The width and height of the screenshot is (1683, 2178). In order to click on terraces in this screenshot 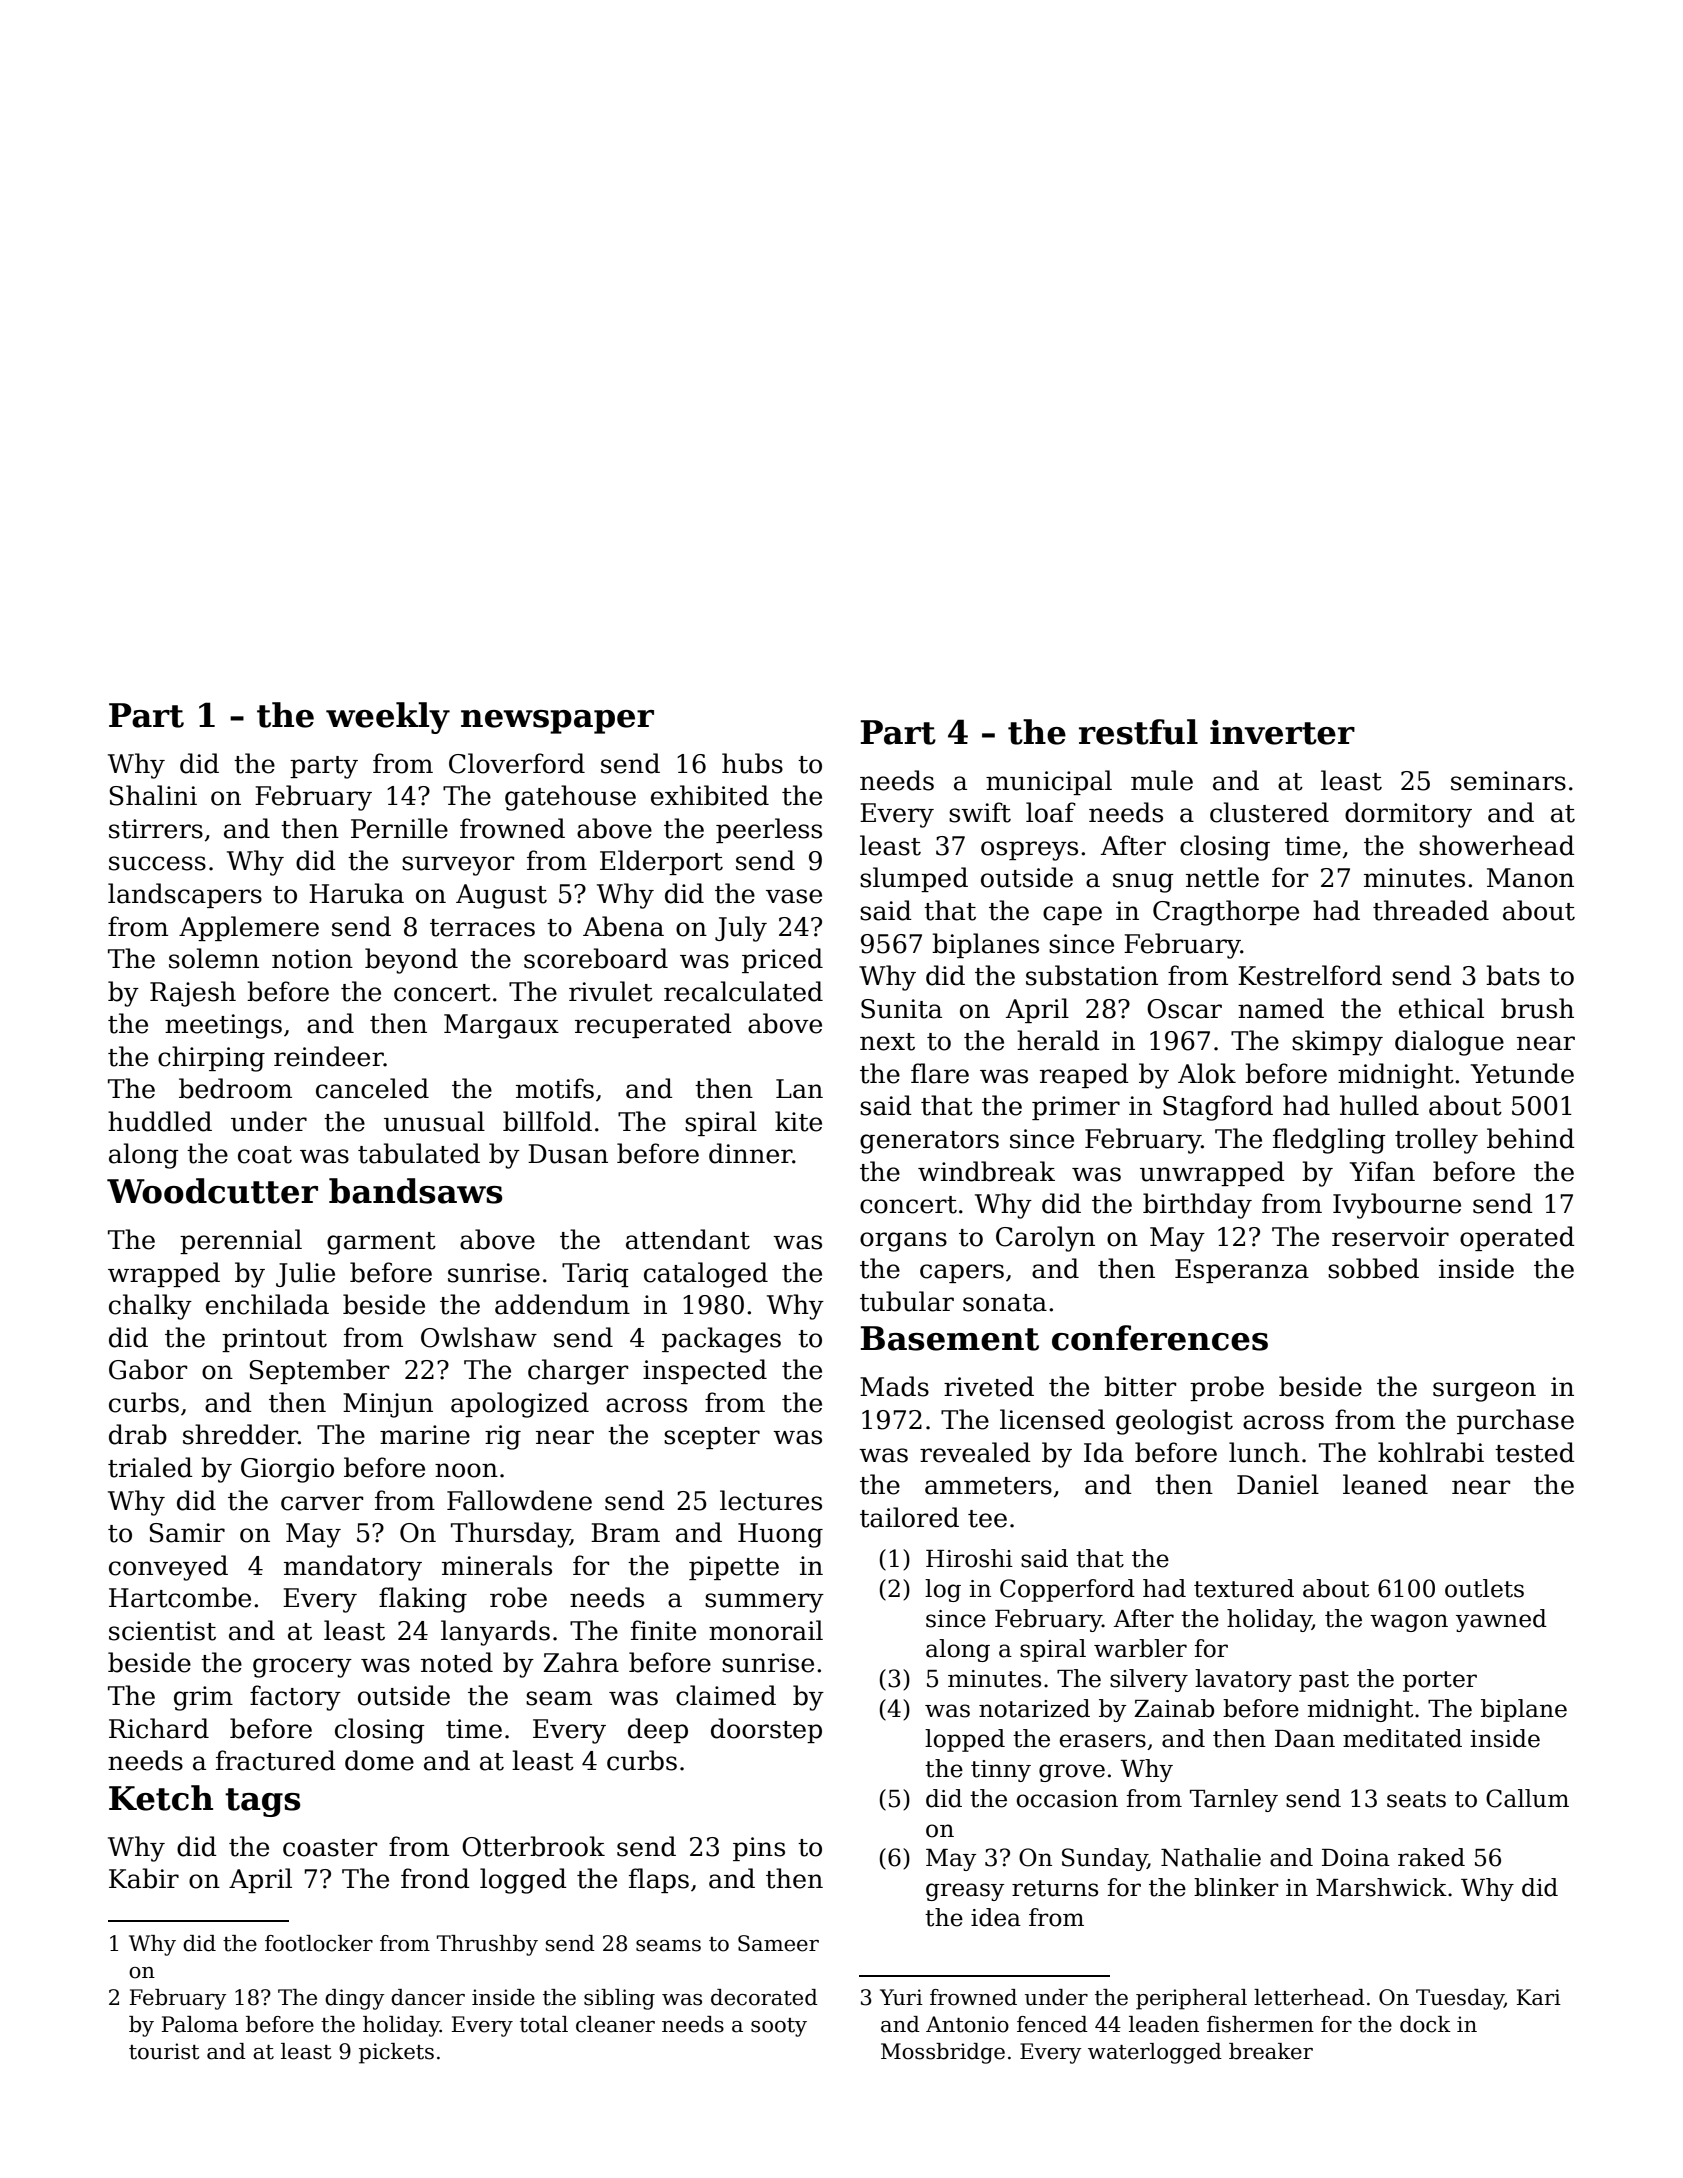, I will do `click(482, 928)`.
